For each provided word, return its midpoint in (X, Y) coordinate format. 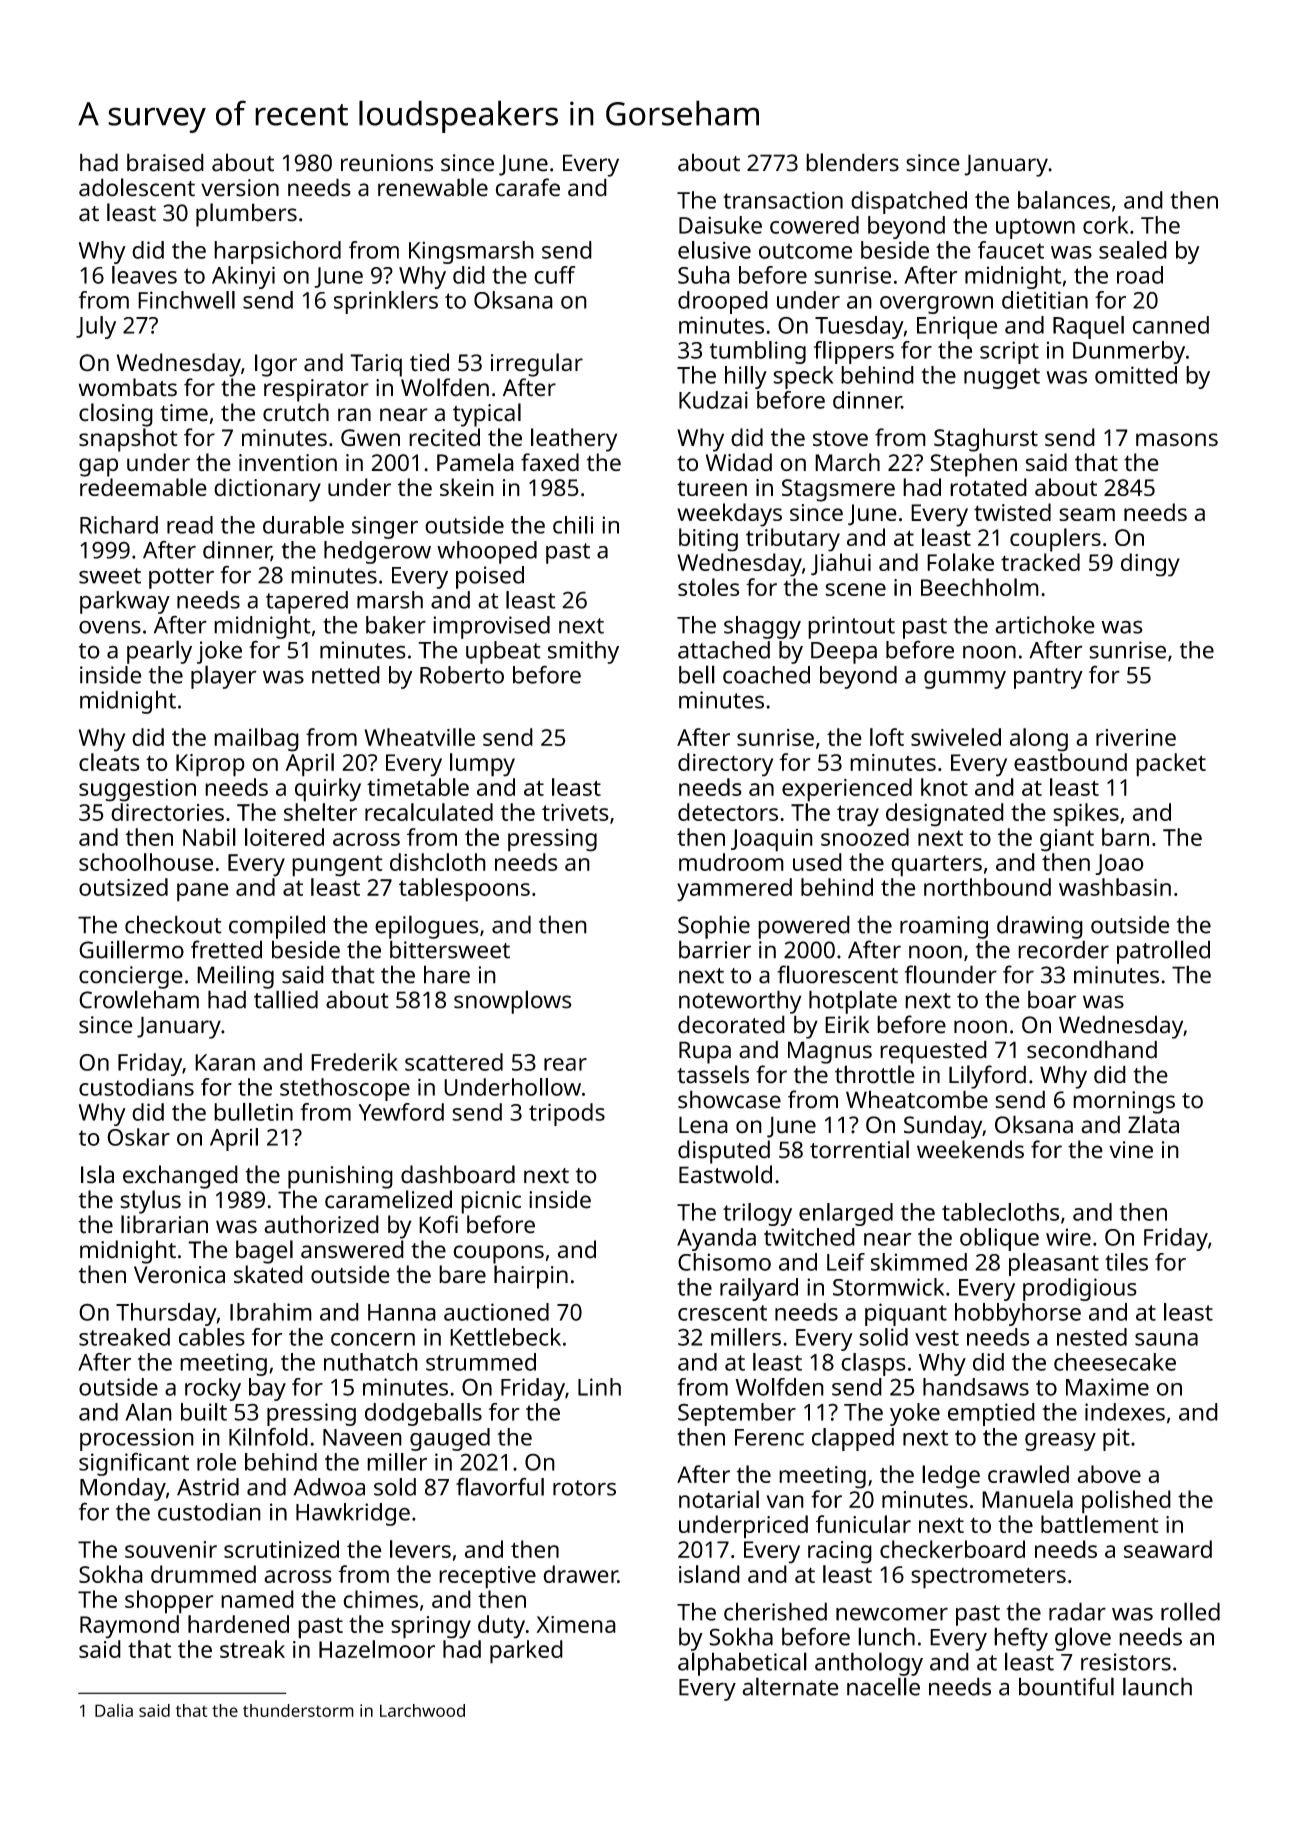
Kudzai (713, 400)
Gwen (370, 438)
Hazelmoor (377, 1649)
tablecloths (1000, 1212)
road (1140, 275)
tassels (713, 1074)
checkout (173, 924)
